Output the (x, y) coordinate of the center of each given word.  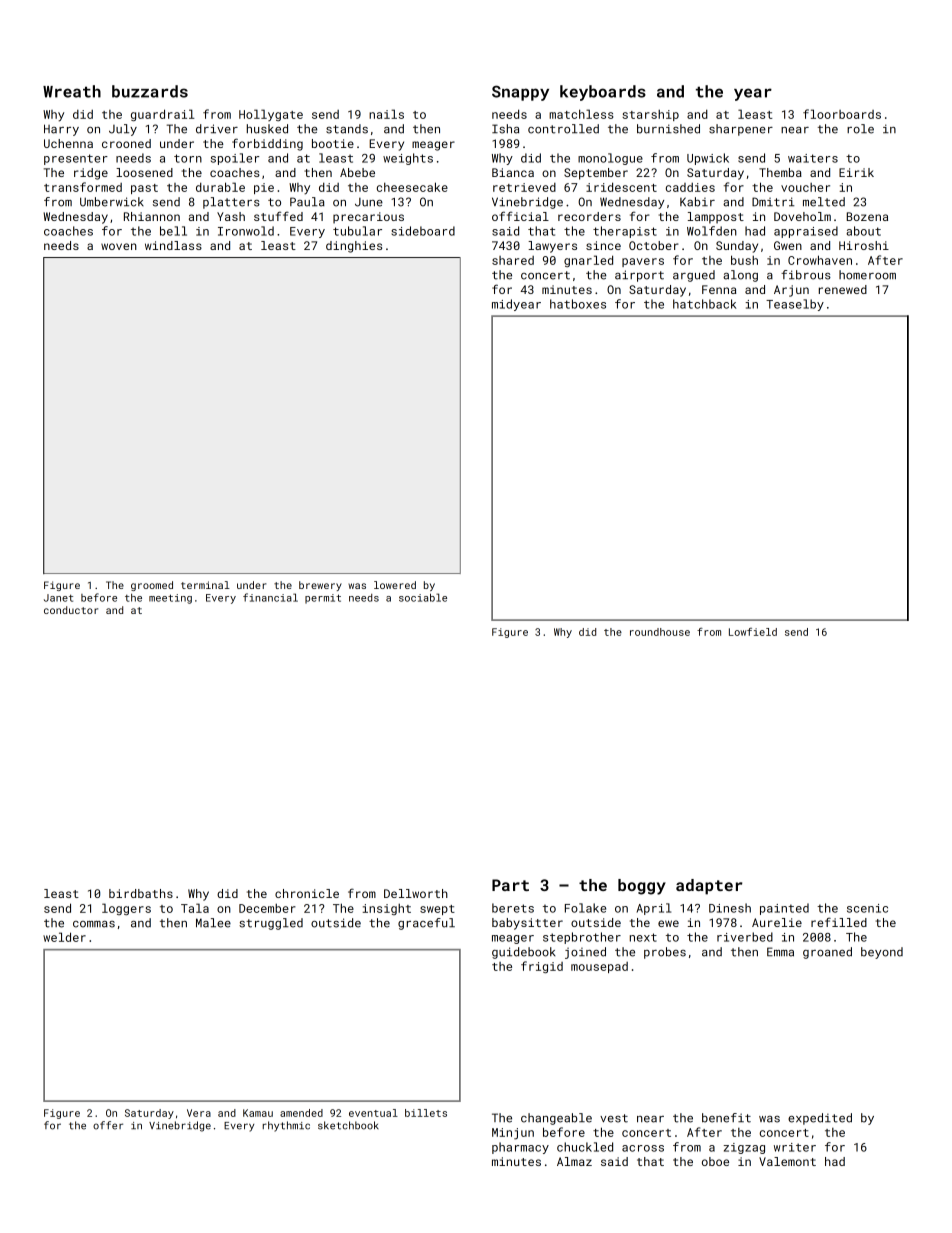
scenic (867, 908)
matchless (581, 114)
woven (119, 246)
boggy (642, 887)
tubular (357, 231)
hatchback (704, 304)
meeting (170, 599)
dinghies (354, 247)
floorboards (842, 114)
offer (108, 1125)
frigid (542, 967)
